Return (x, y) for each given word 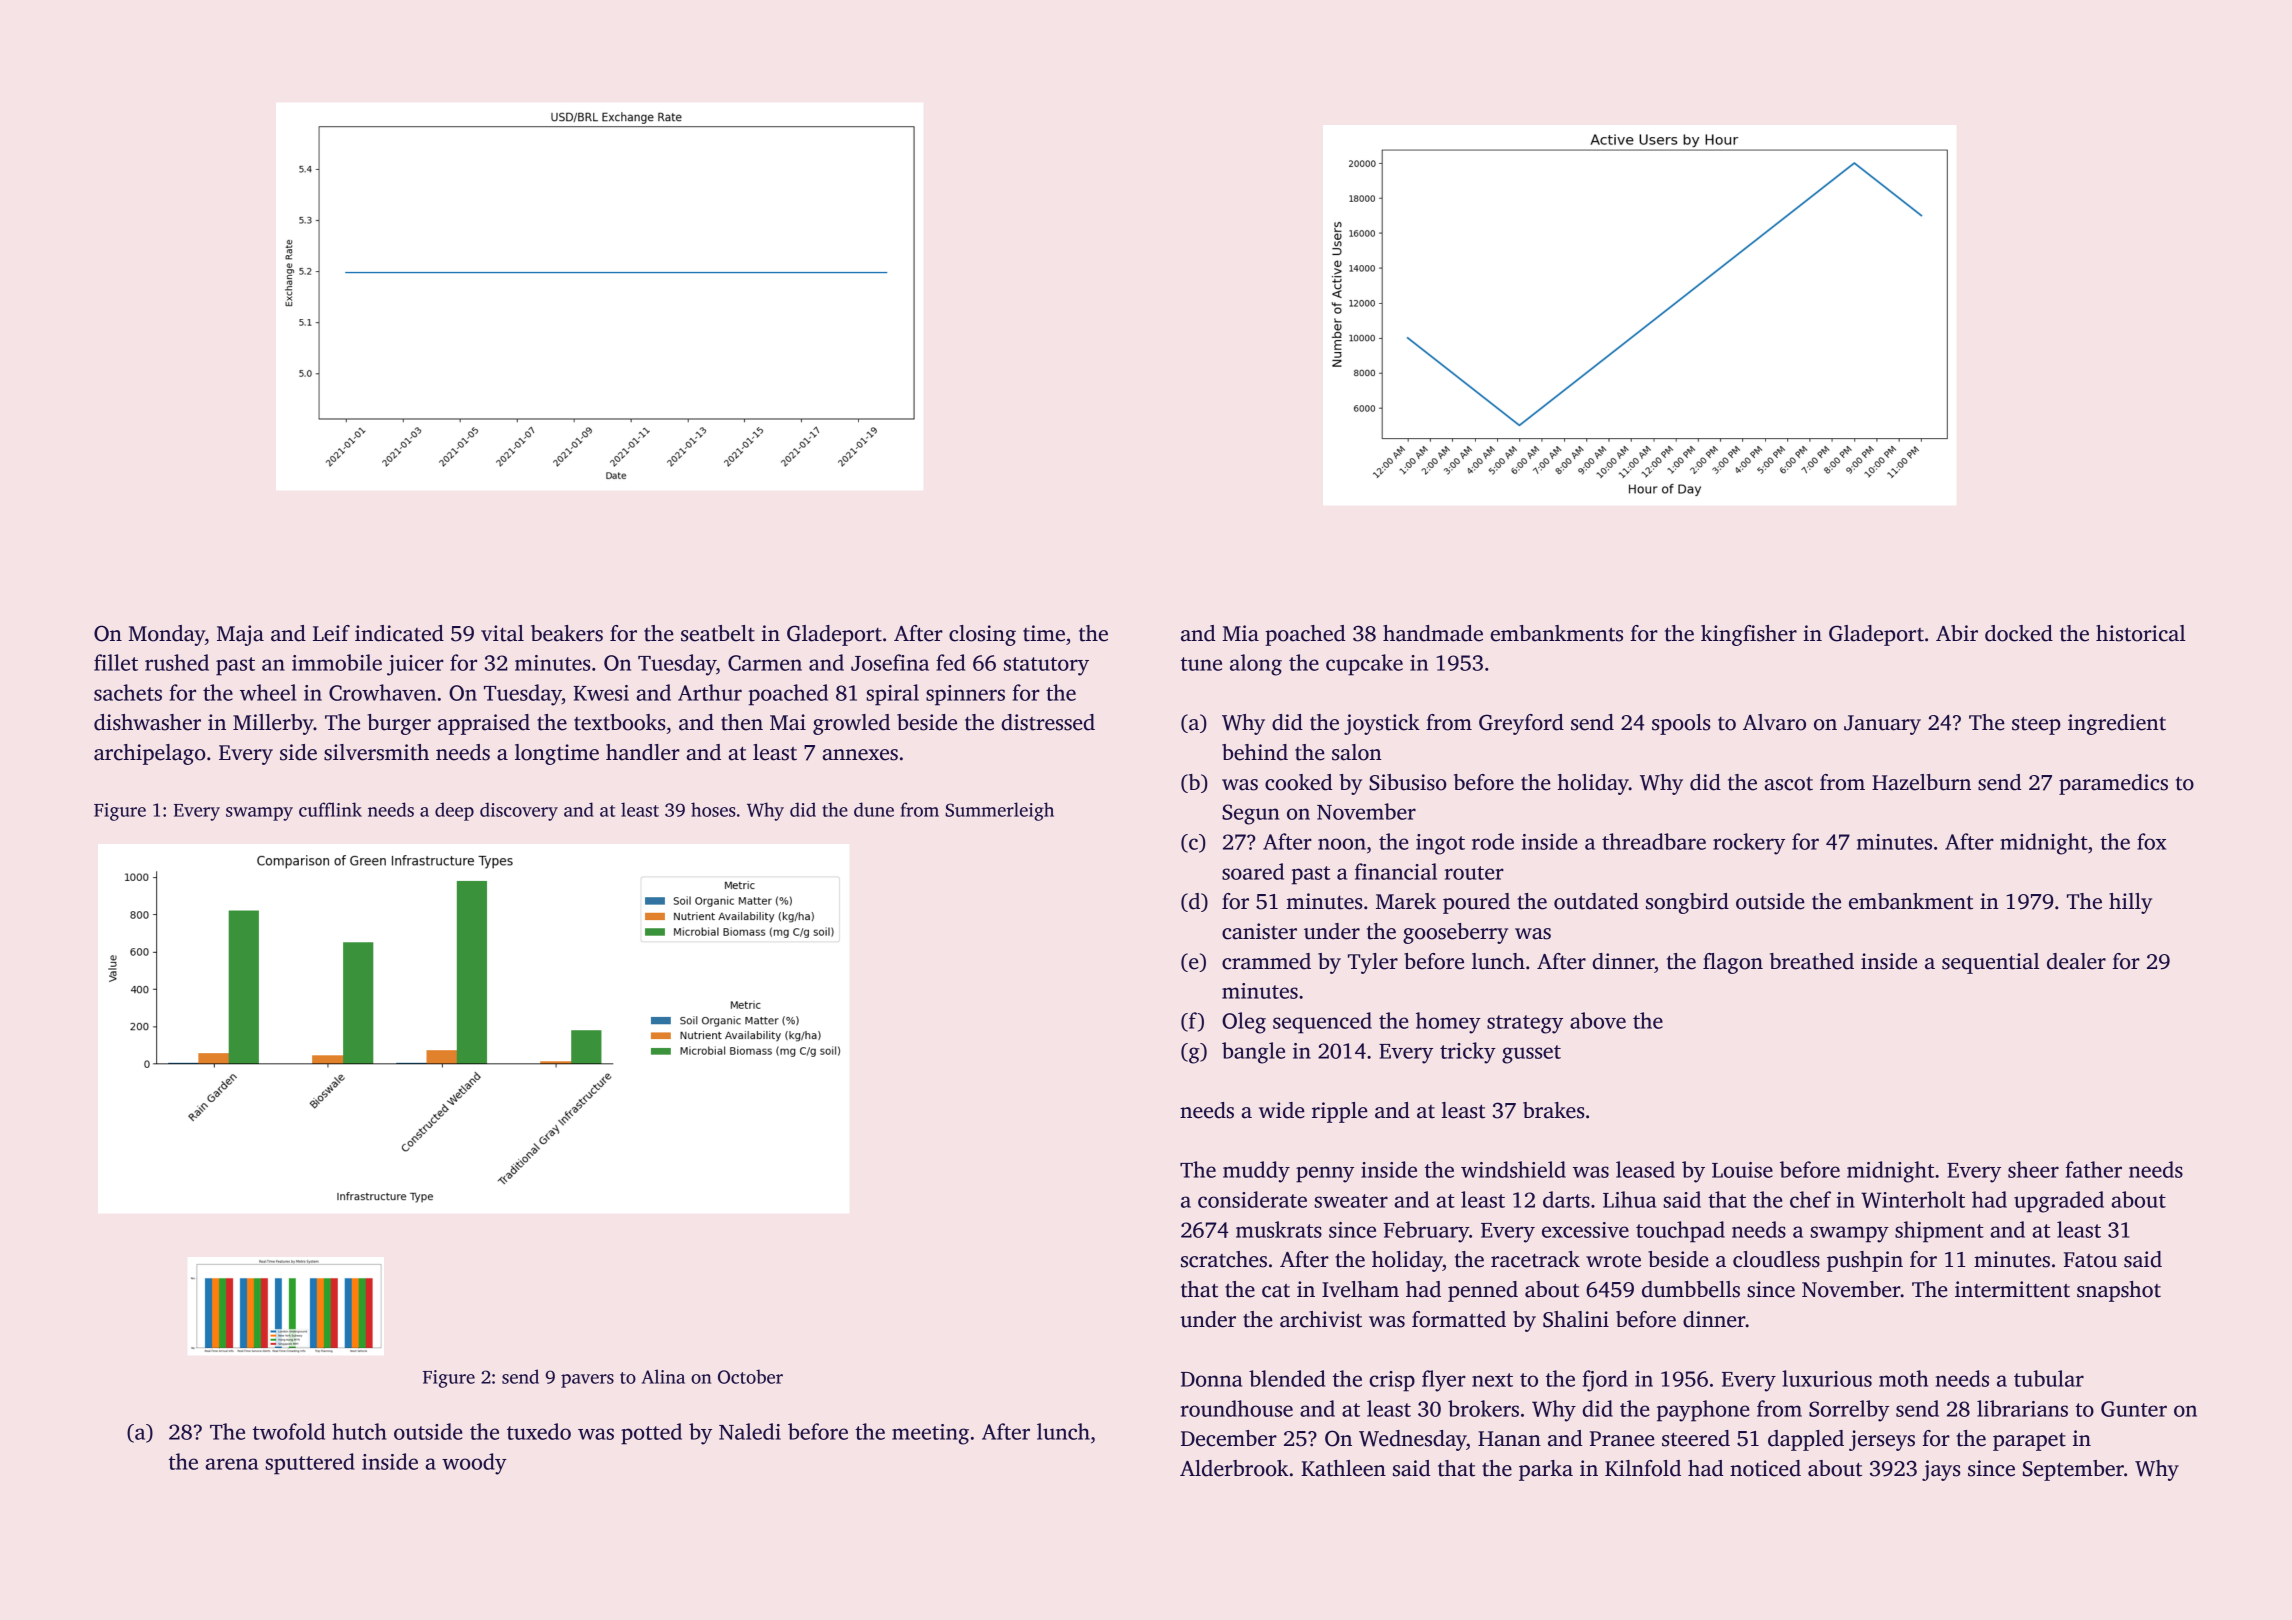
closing (982, 635)
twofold (289, 1431)
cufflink (330, 809)
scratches (1224, 1259)
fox (2151, 841)
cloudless (1776, 1259)
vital (502, 633)
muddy (1256, 1172)
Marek (1406, 901)
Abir (1957, 633)
